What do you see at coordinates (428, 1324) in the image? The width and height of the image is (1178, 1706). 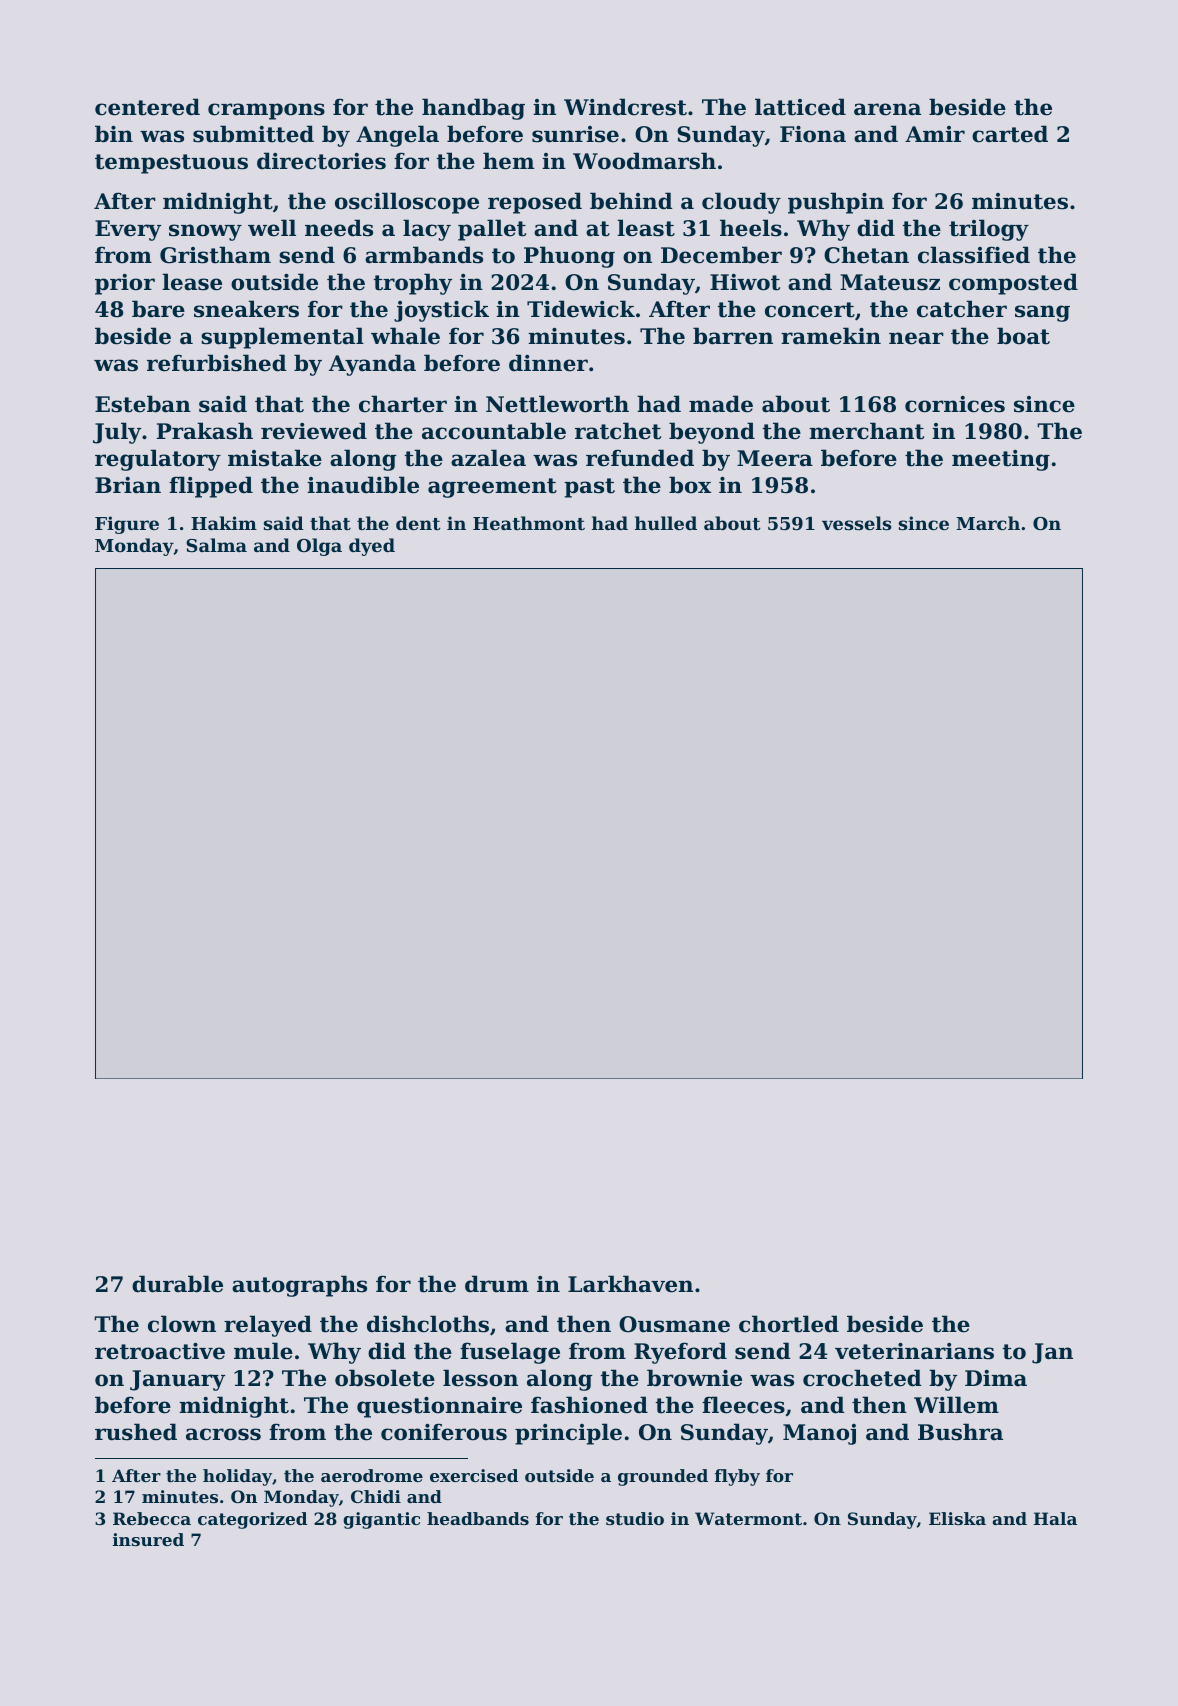 I see `dishcloths` at bounding box center [428, 1324].
